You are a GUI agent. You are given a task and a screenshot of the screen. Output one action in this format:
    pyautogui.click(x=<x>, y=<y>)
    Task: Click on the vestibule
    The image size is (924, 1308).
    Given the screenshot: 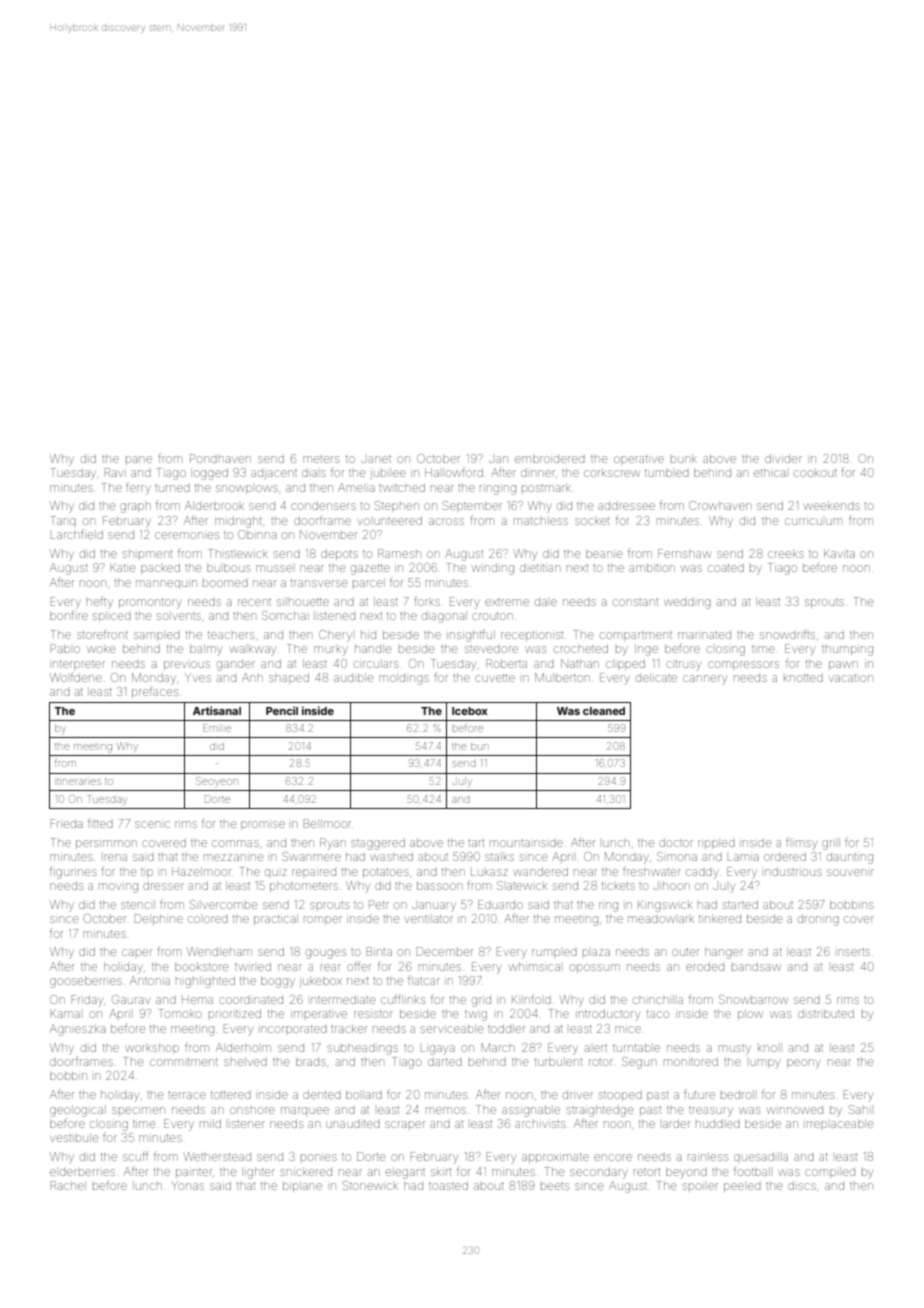 What is the action you would take?
    pyautogui.click(x=74, y=1137)
